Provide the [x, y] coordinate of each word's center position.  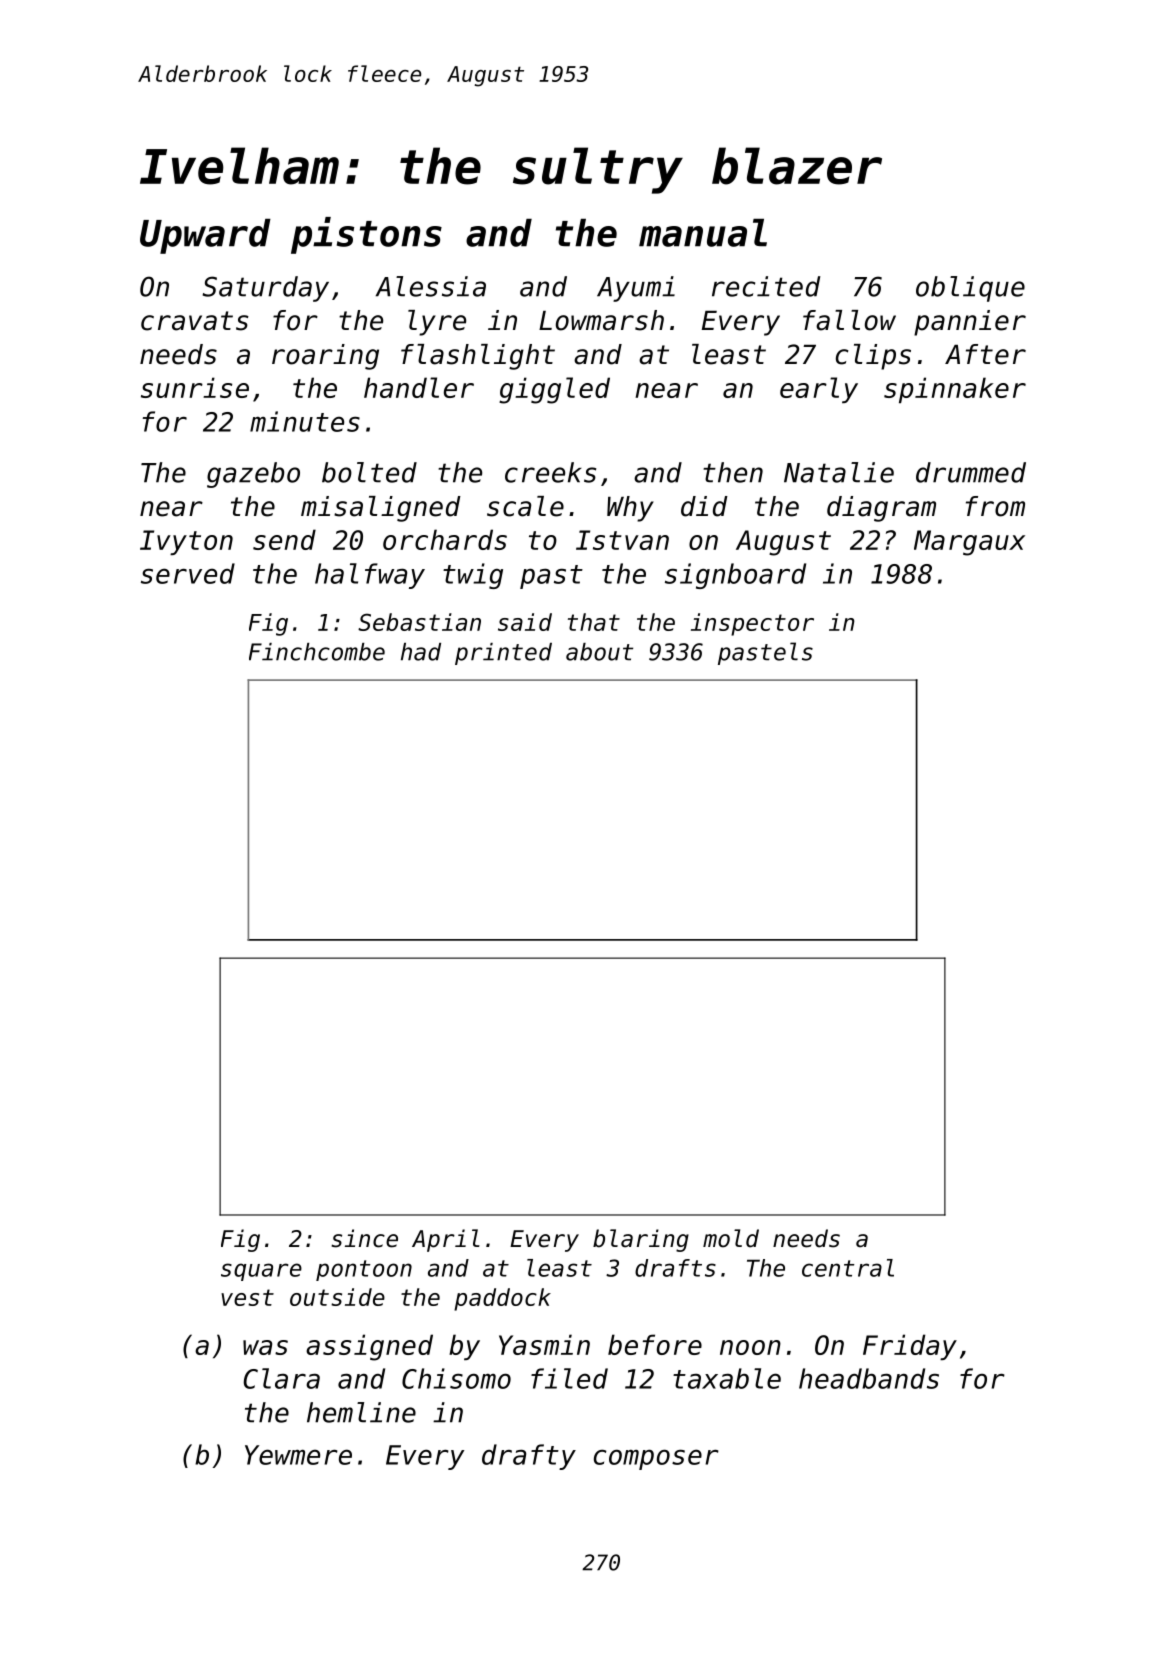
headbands [869, 1378]
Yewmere [298, 1455]
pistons [366, 235]
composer [656, 1459]
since [364, 1238]
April [446, 1240]
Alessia [431, 286]
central [848, 1268]
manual [703, 233]
